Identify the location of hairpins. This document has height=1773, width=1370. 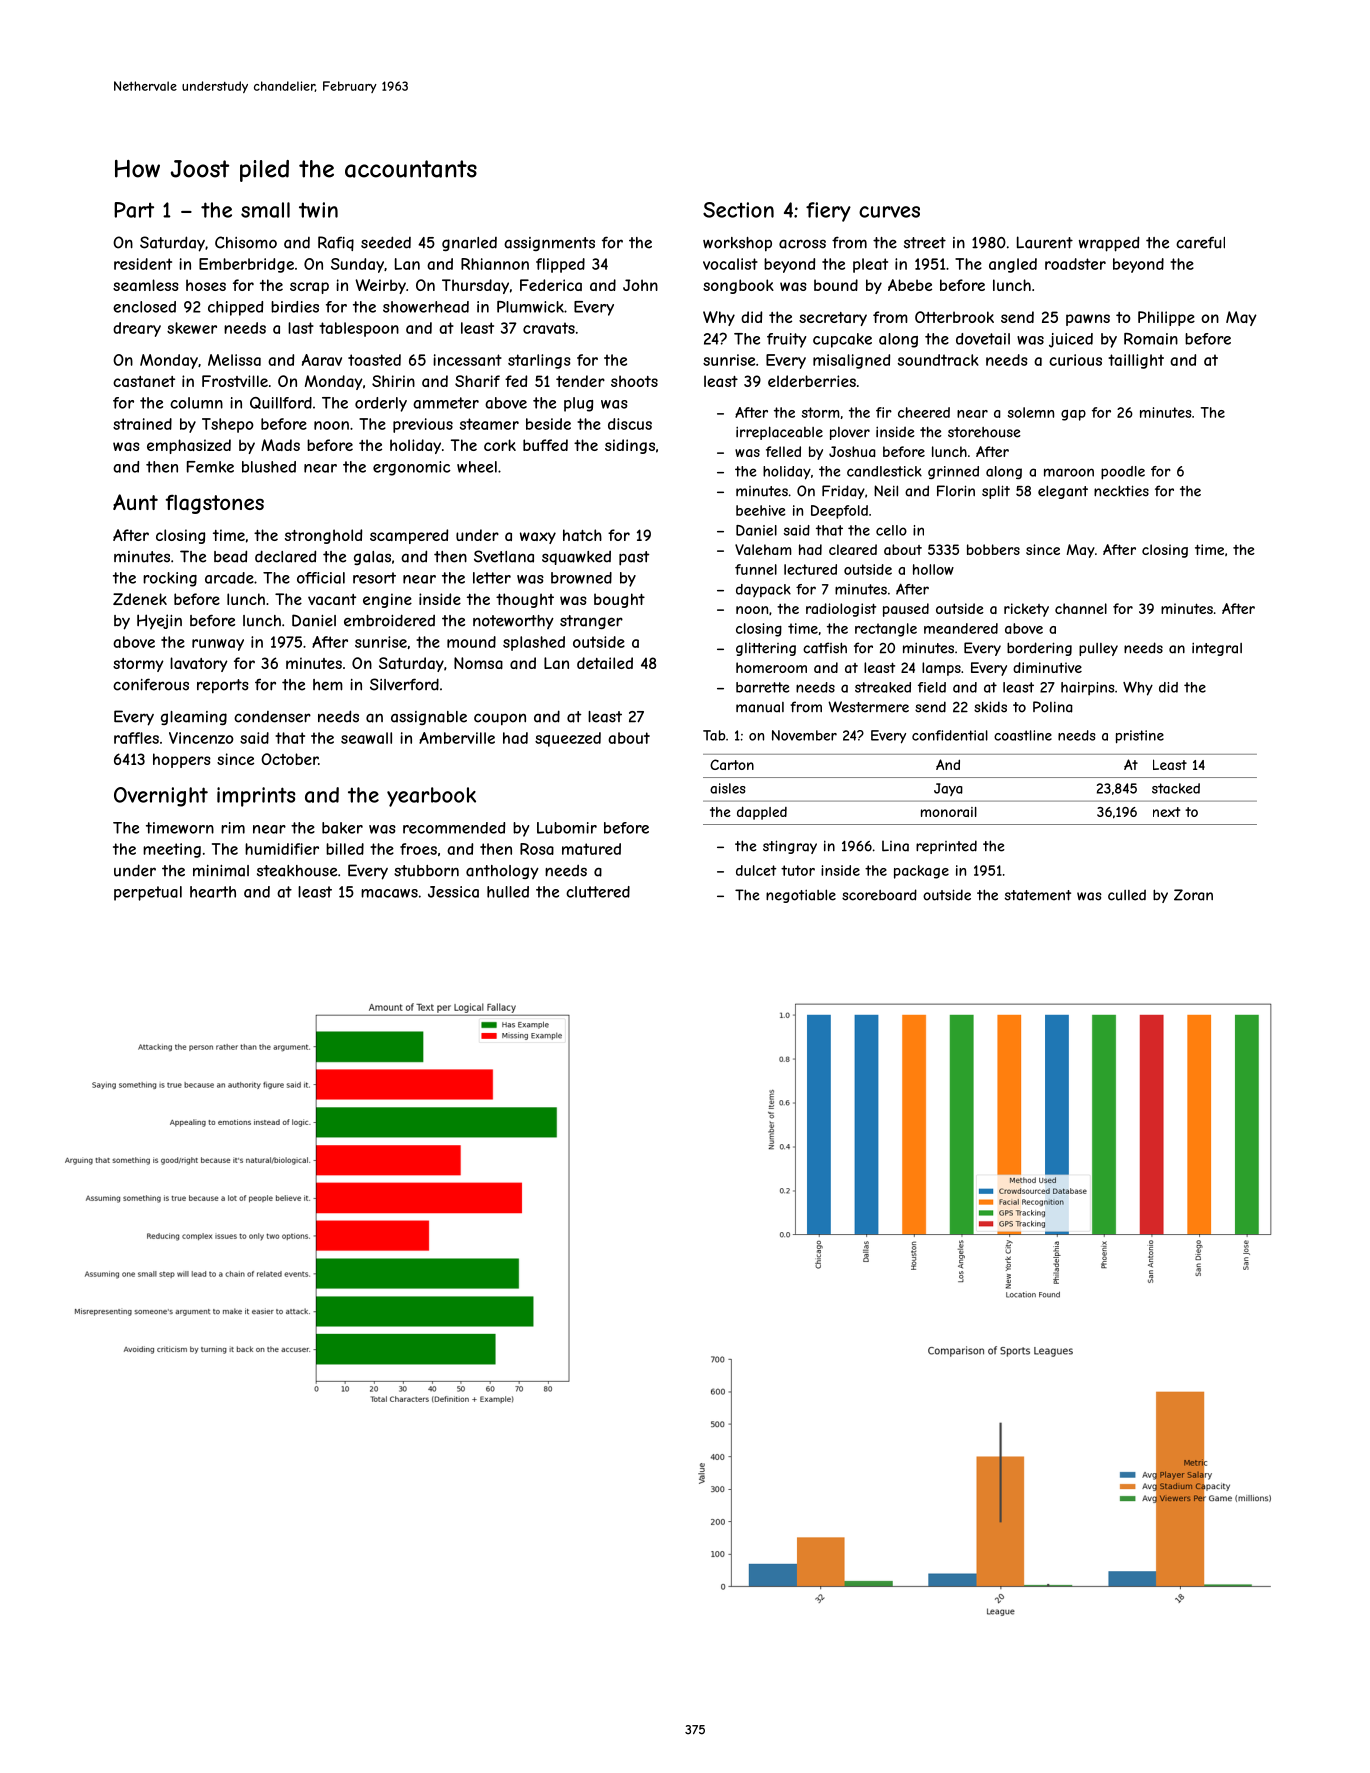
(1088, 688).
